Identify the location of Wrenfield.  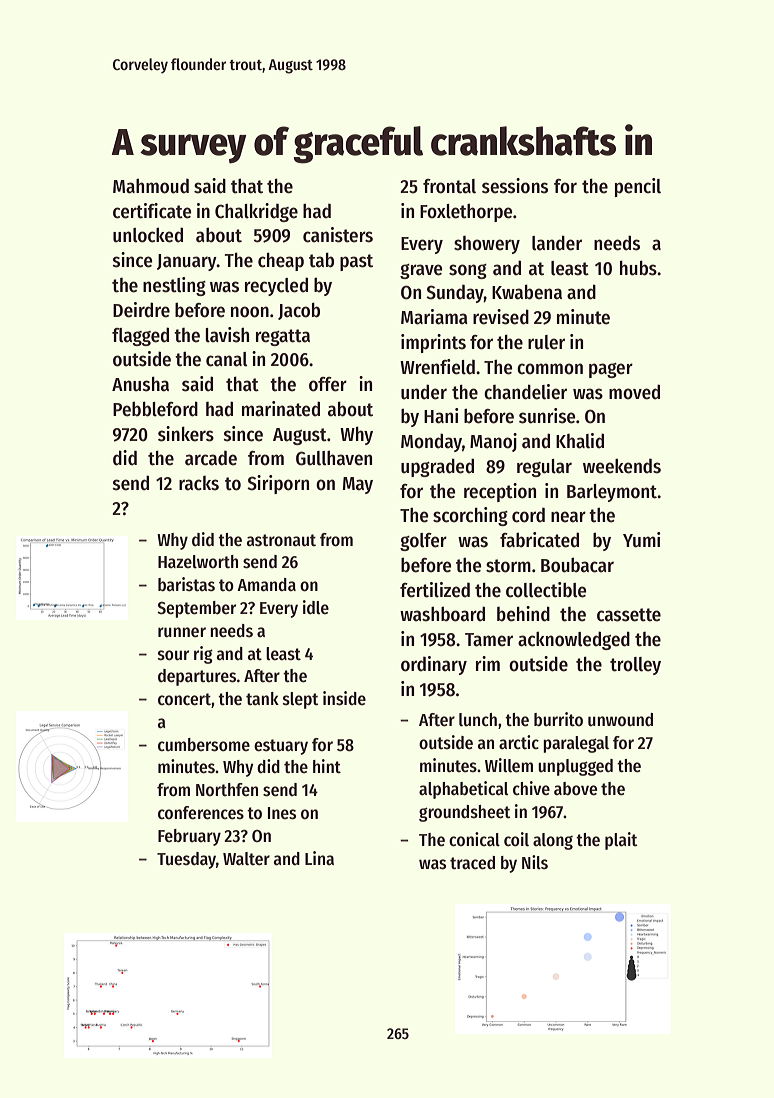
(437, 367).
